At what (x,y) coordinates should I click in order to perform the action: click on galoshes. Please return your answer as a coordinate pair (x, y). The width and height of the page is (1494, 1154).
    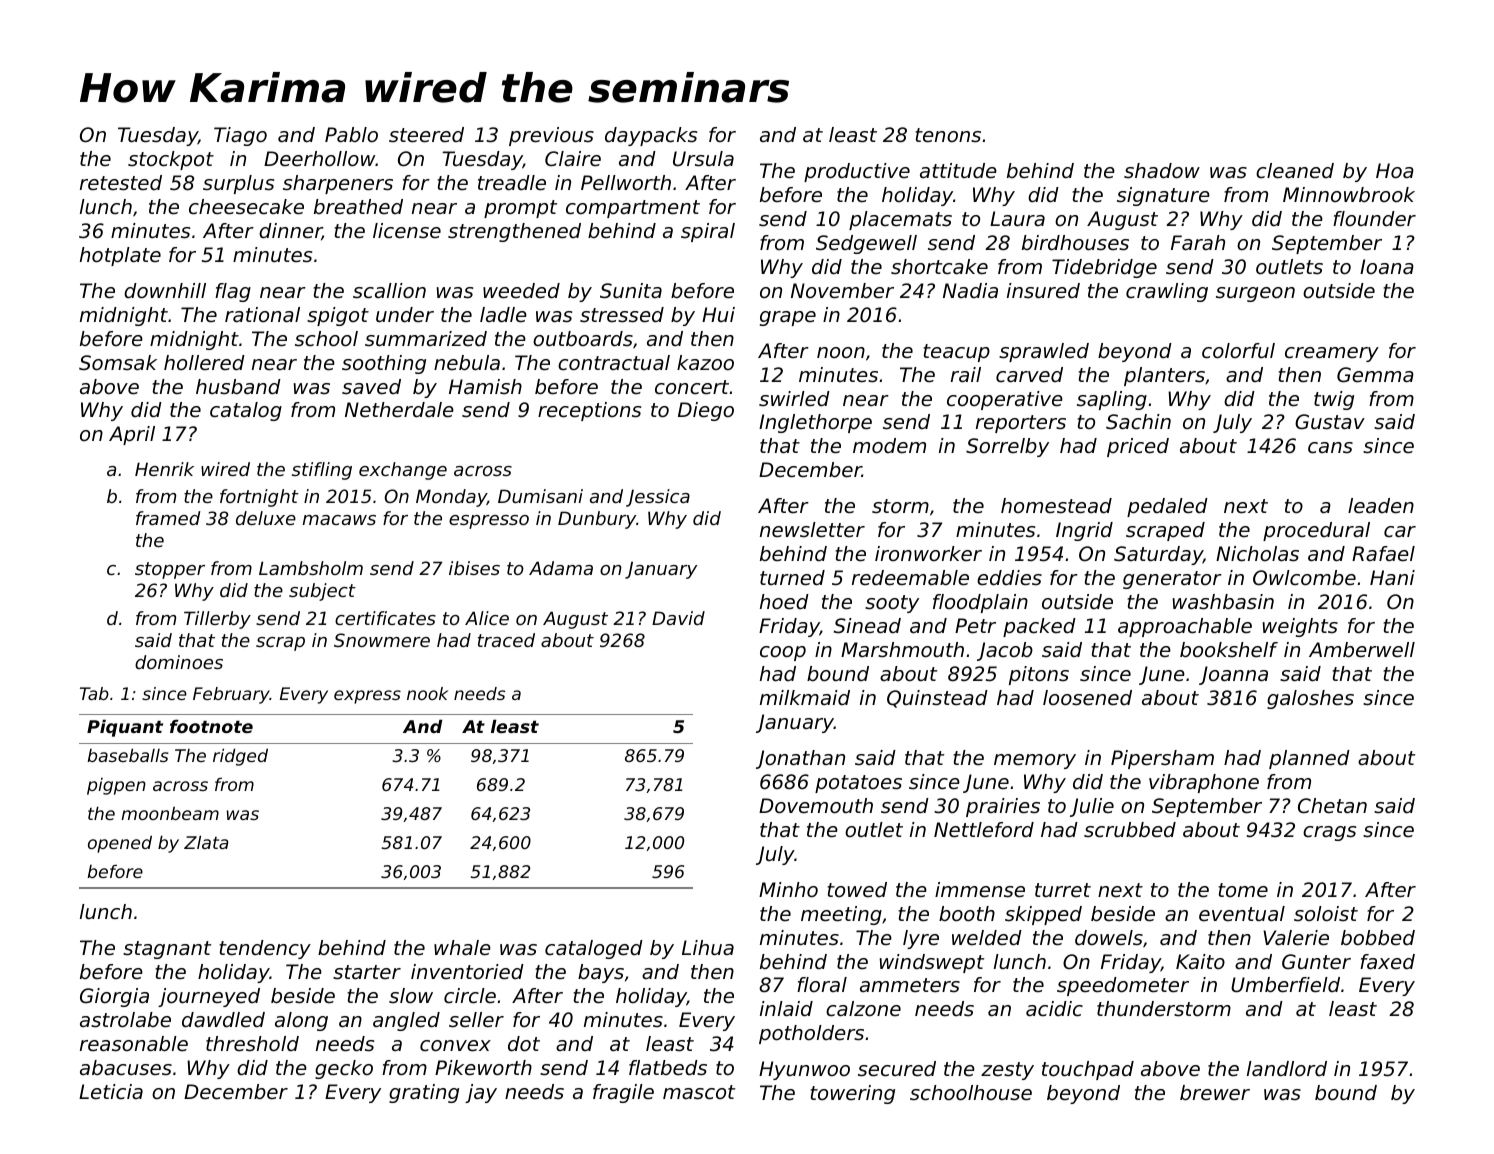
    Looking at the image, I should click on (1310, 699).
